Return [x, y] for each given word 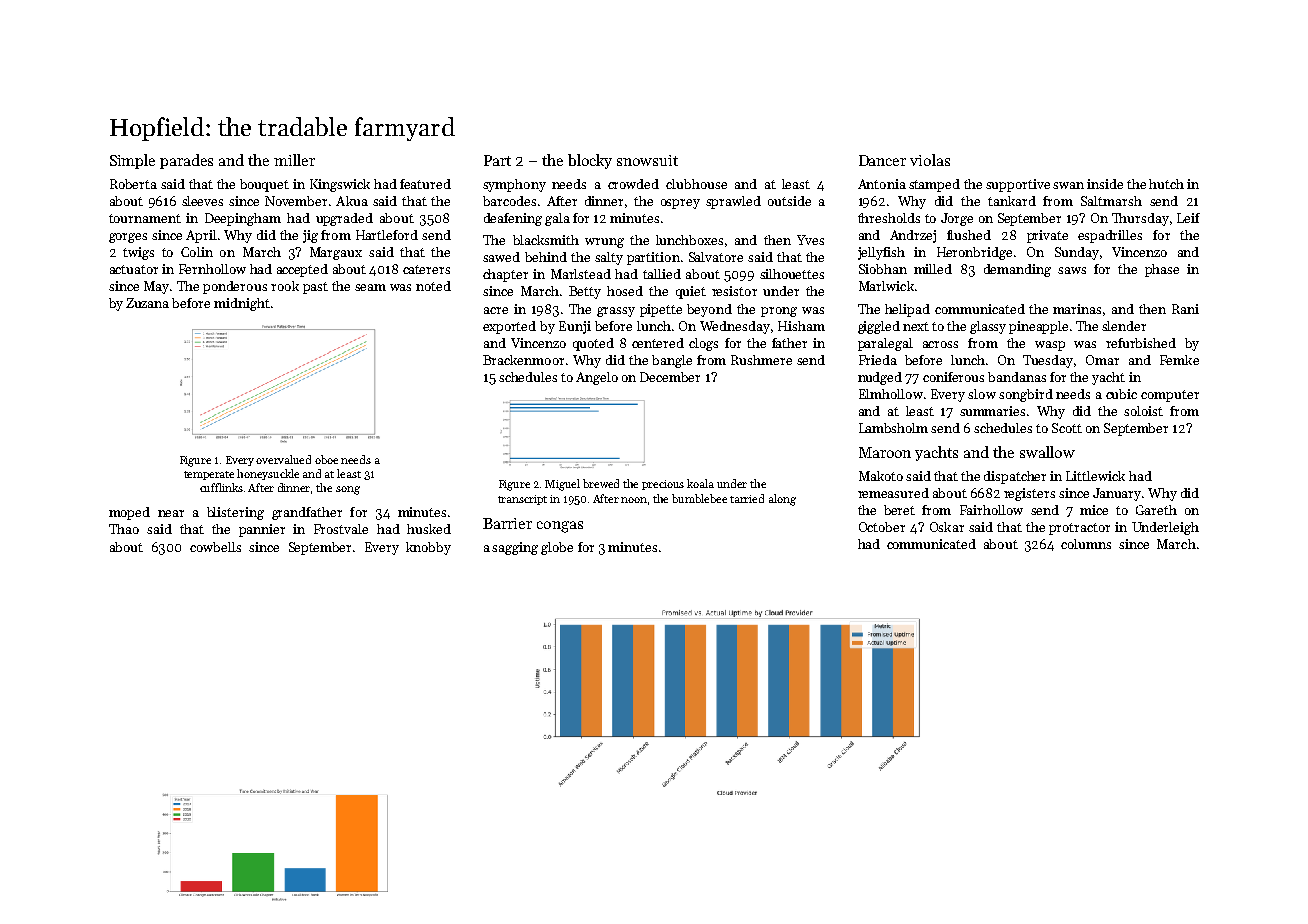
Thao [124, 529]
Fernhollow [212, 269]
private [1047, 236]
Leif [1188, 218]
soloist [1143, 411]
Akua [352, 201]
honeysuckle [268, 474]
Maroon [885, 452]
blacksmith [546, 240]
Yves [810, 240]
